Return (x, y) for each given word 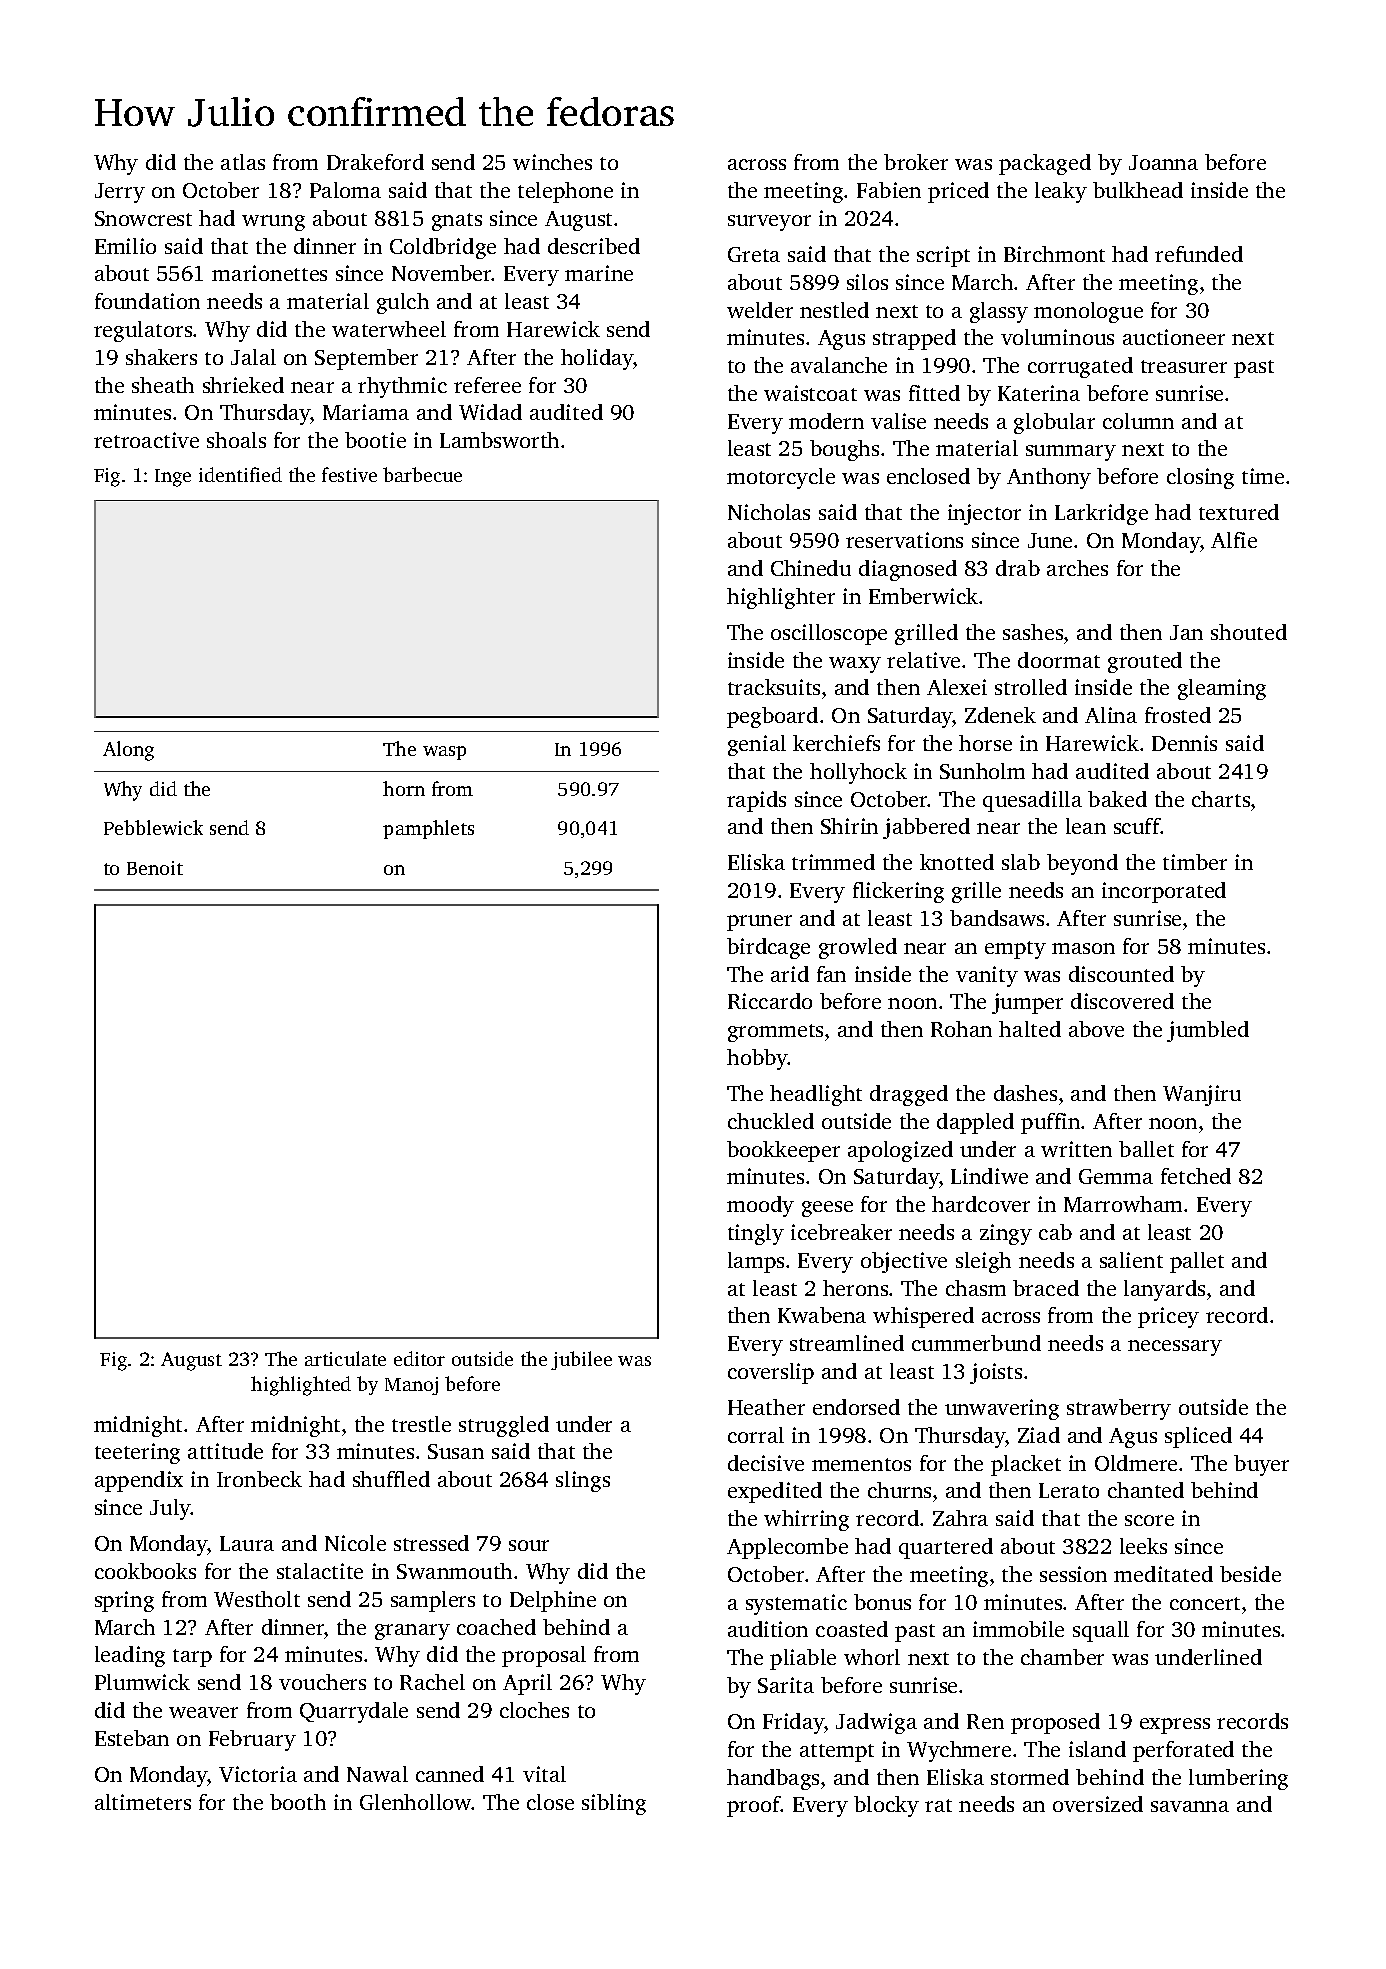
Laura (247, 1543)
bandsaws (997, 918)
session (1073, 1574)
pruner (759, 923)
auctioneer (1174, 337)
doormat (1059, 660)
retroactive (146, 440)
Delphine (553, 1601)
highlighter (781, 598)
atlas (243, 162)
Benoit (155, 868)
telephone (565, 192)
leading (130, 1656)
